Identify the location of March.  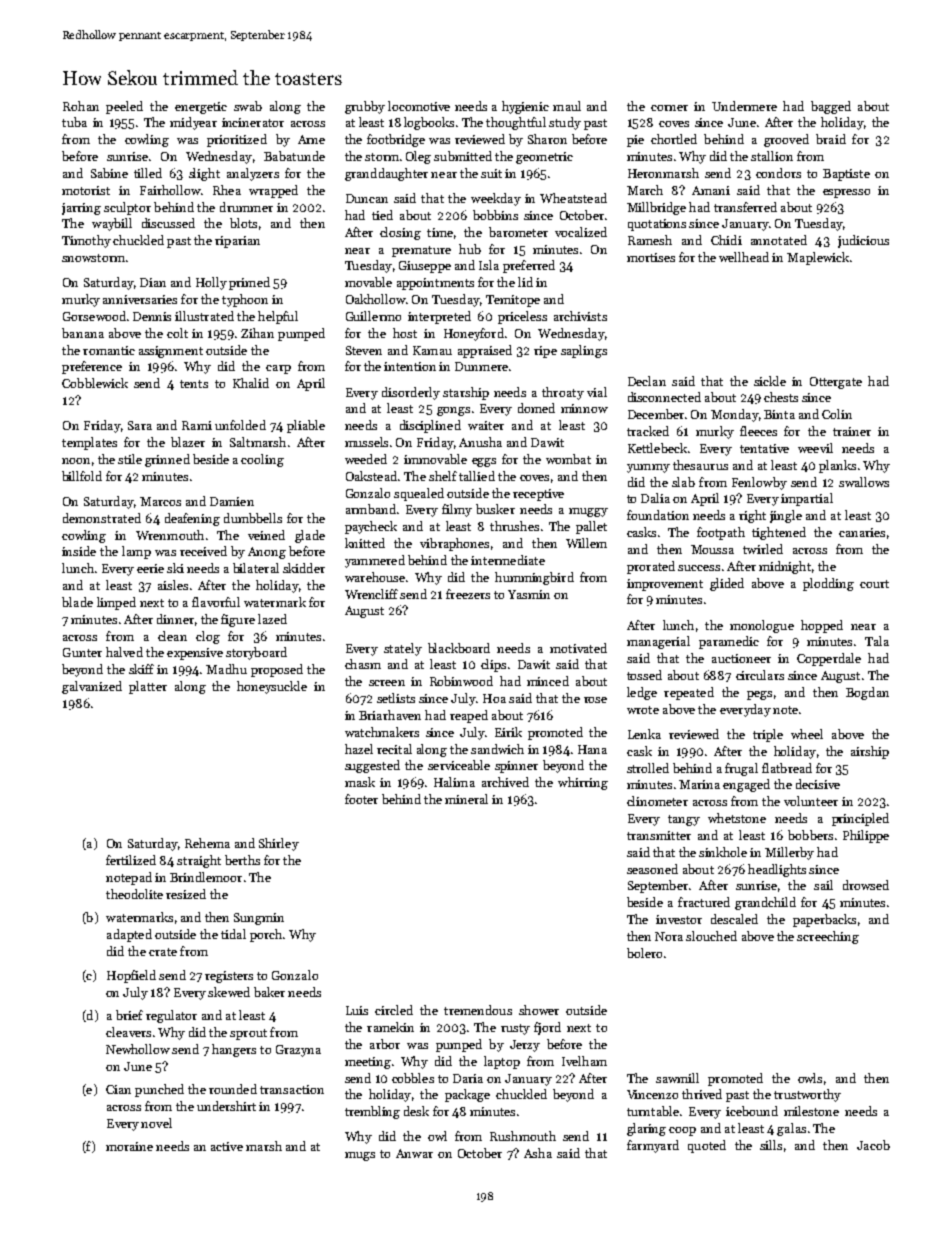
(645, 190).
